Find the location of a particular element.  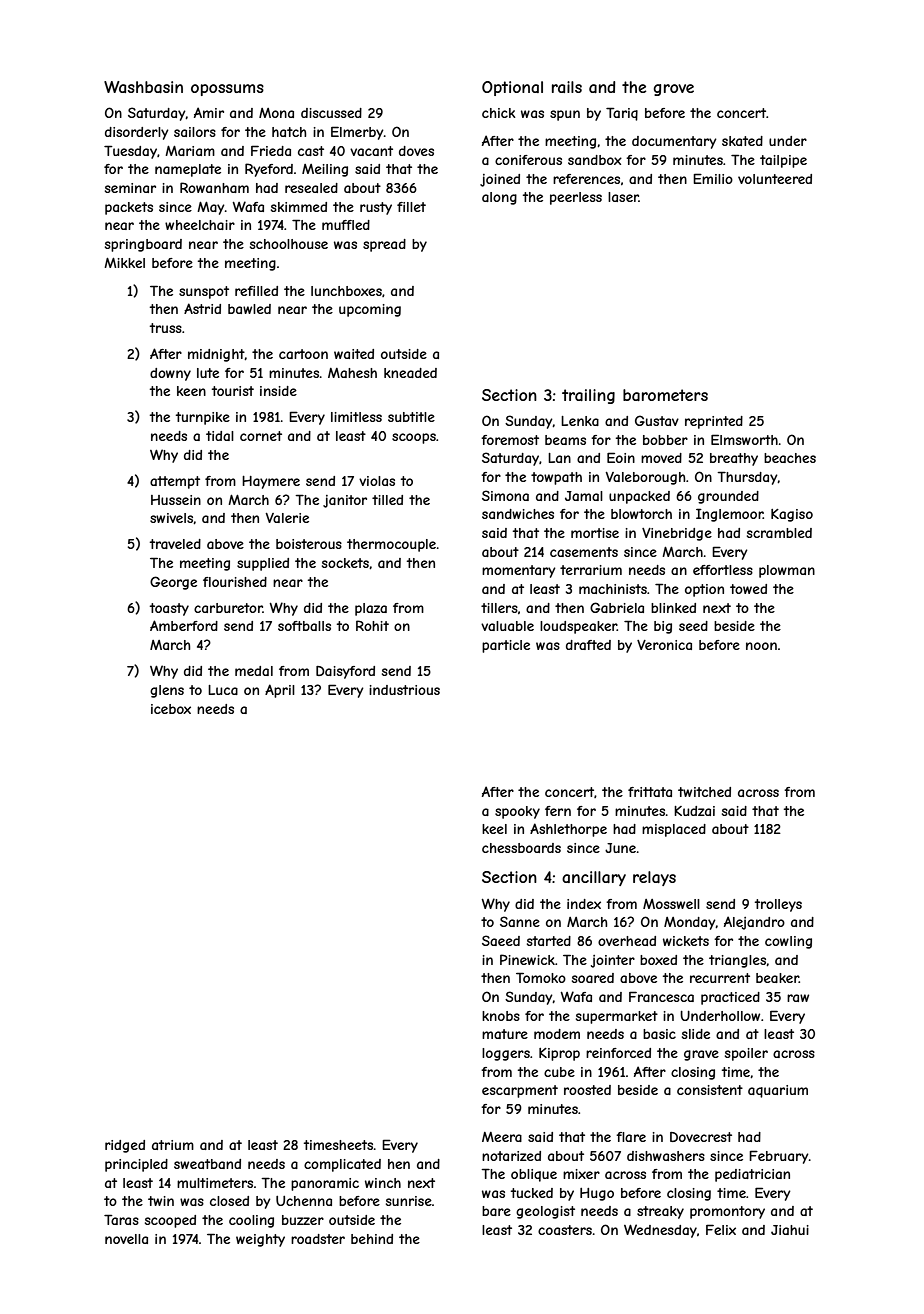

beaches is located at coordinates (790, 458).
